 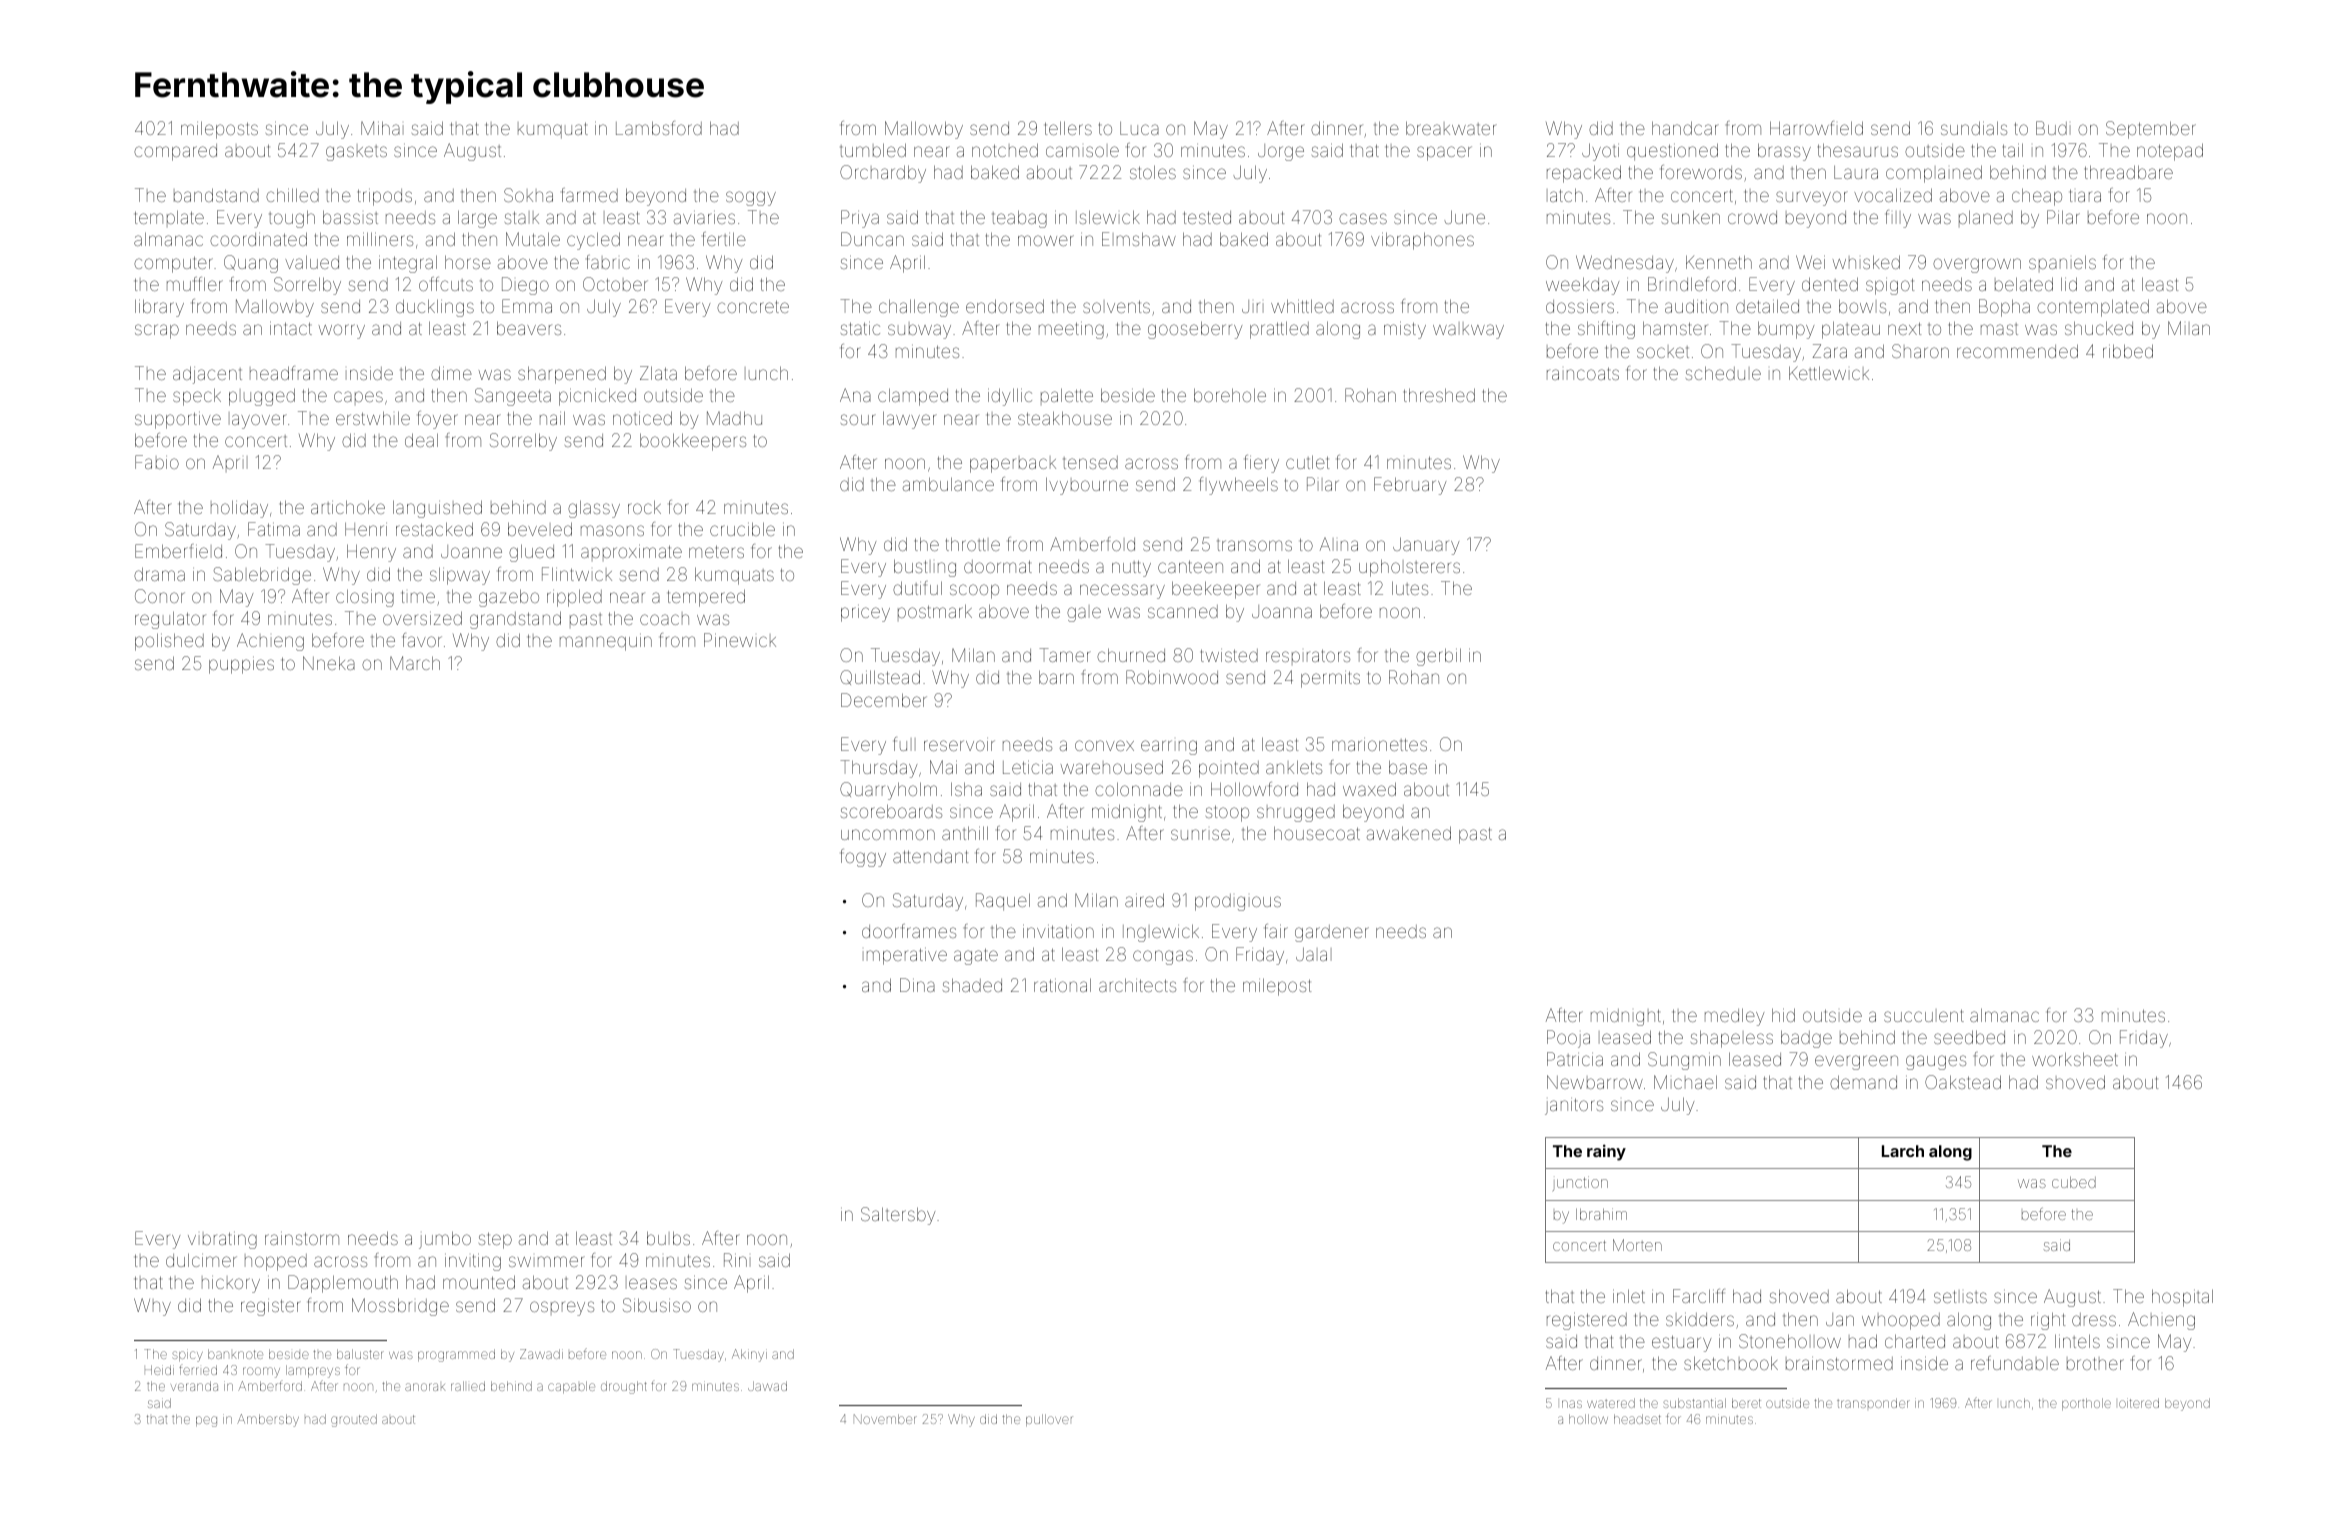 I want to click on Oakstead, so click(x=1963, y=1082).
